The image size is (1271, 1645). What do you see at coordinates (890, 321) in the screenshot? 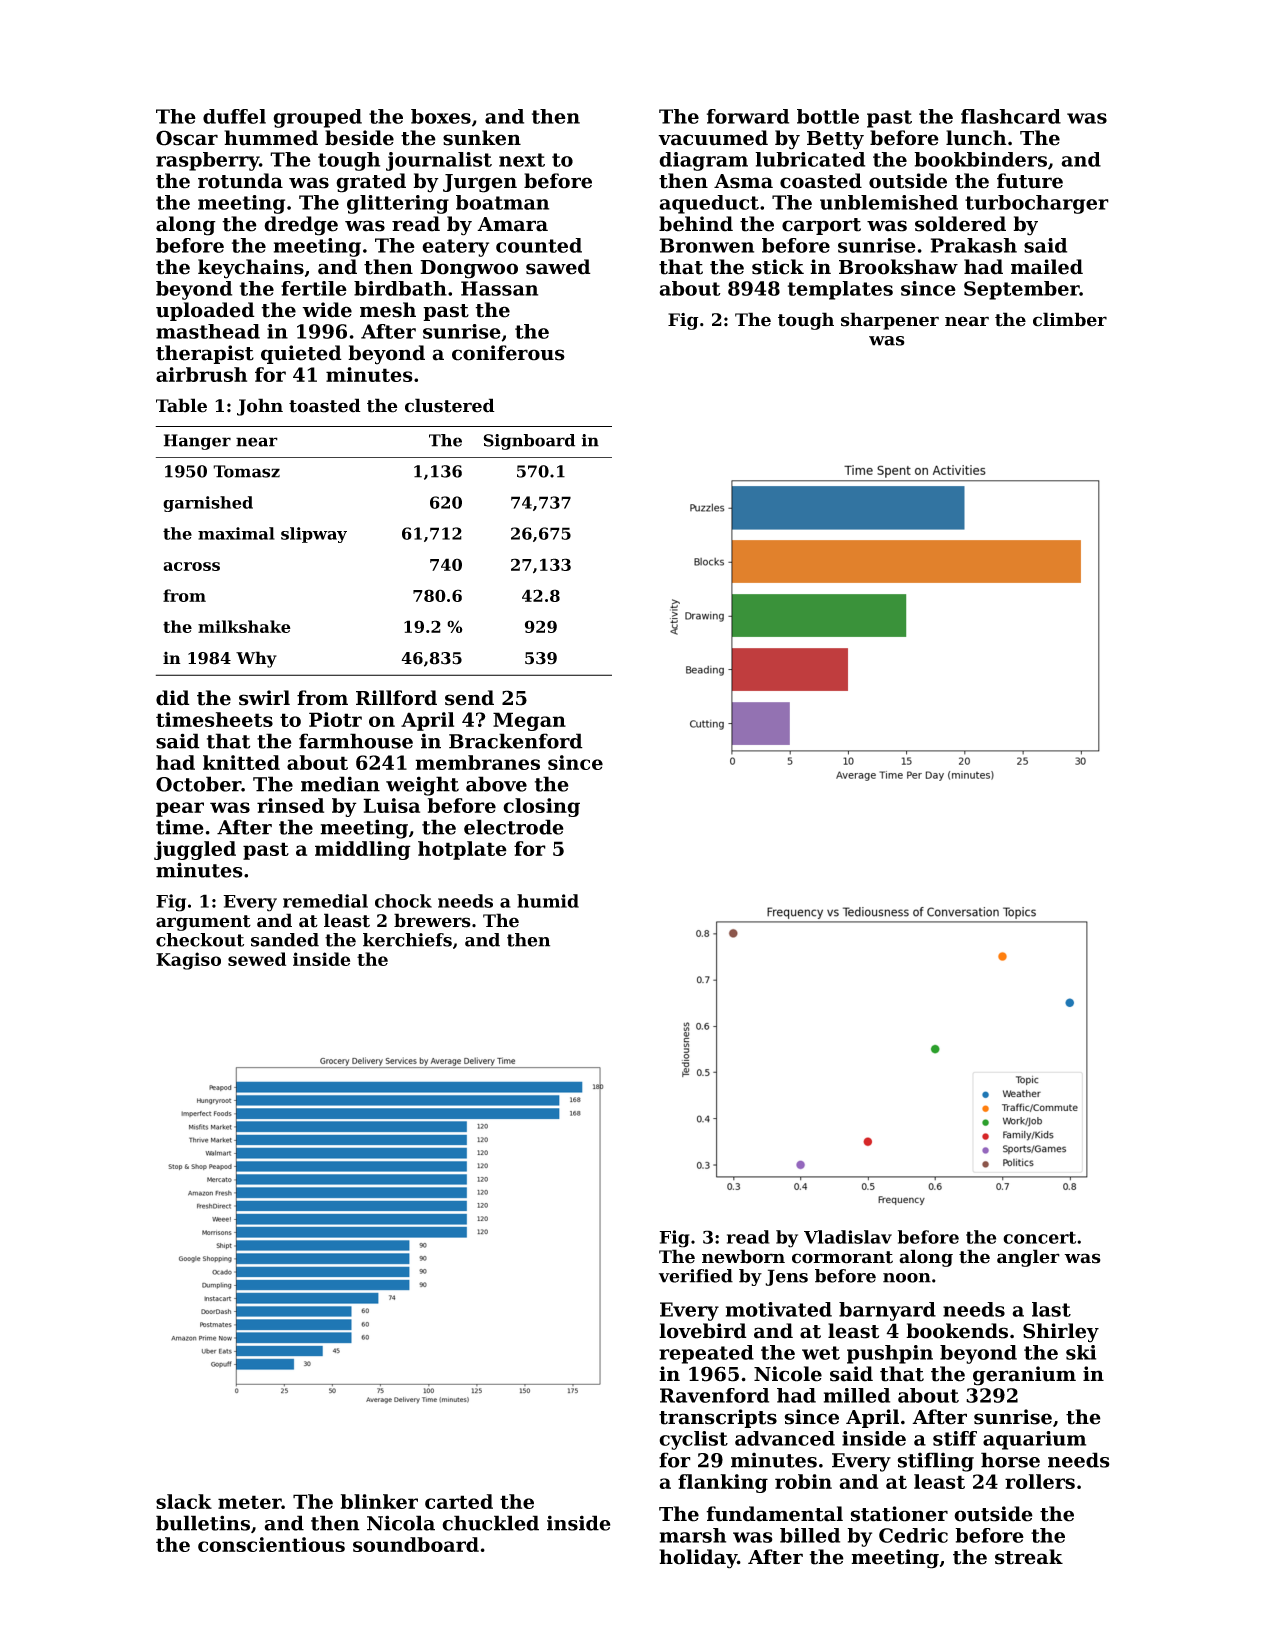
I see `sharpener` at bounding box center [890, 321].
